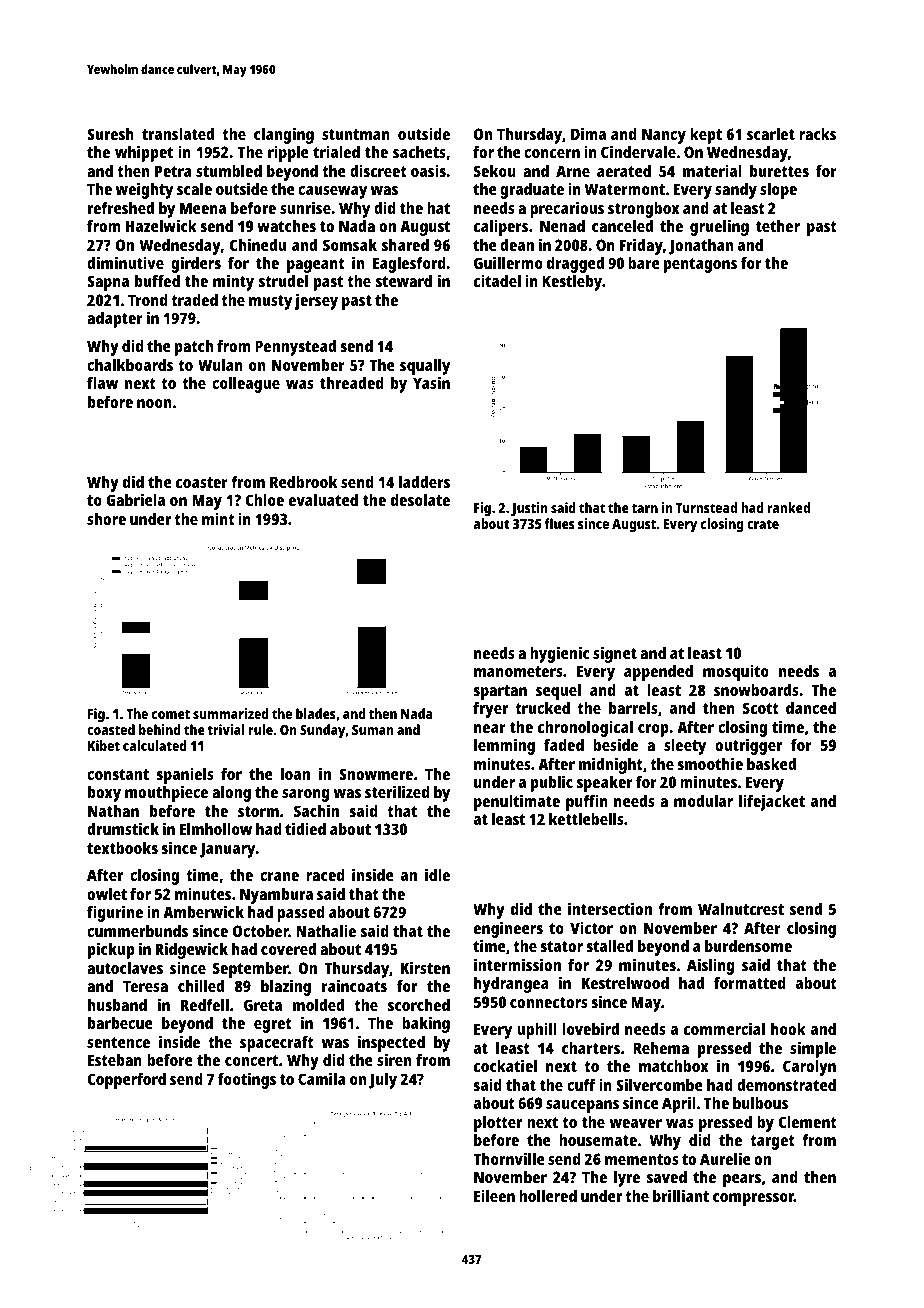 The width and height of the screenshot is (924, 1308). I want to click on basked, so click(771, 764).
